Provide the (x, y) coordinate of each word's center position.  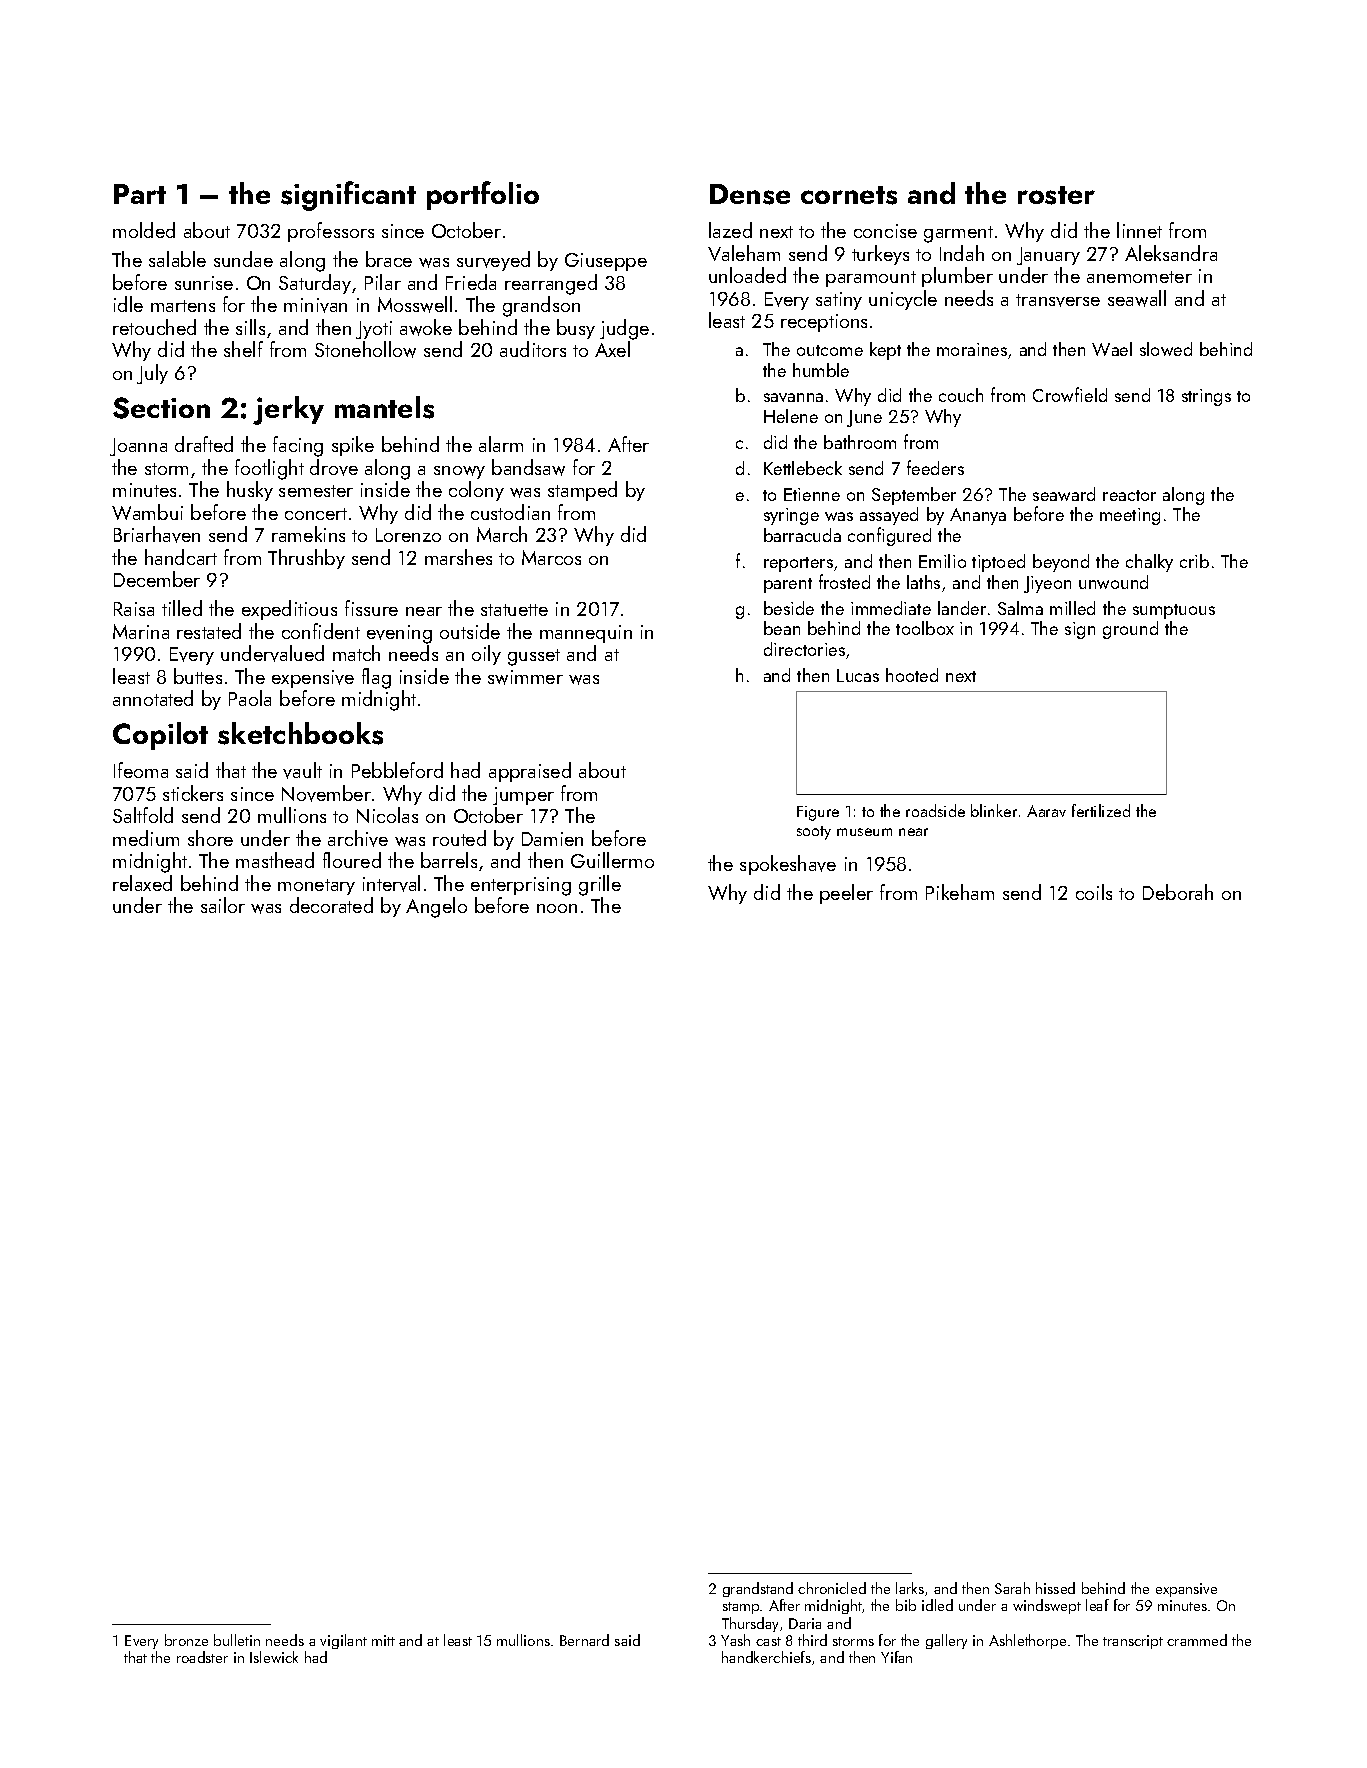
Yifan (896, 1657)
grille (600, 885)
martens (183, 306)
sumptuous (1174, 611)
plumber (957, 277)
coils (1094, 892)
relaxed (142, 883)
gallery (946, 1641)
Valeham (744, 253)
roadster (202, 1657)
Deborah (1178, 892)
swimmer (525, 677)
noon (557, 908)
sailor (223, 905)
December (157, 579)
